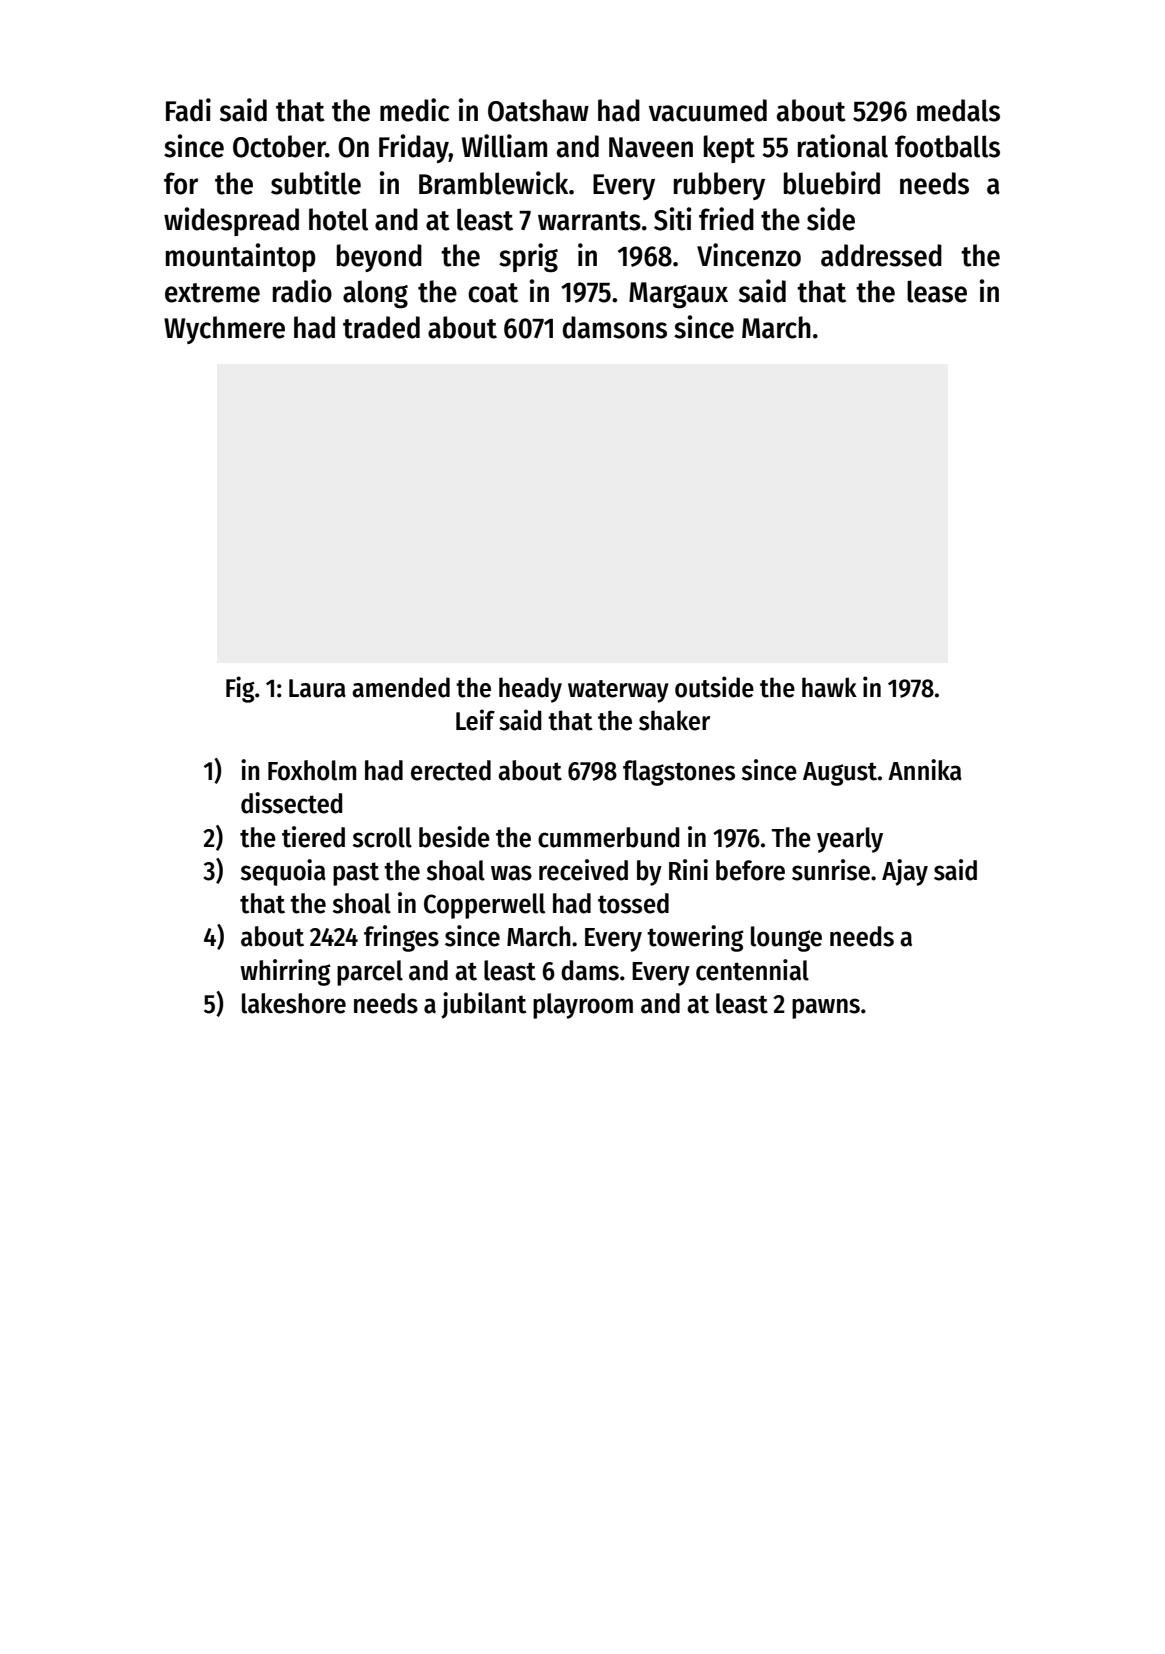  I want to click on was, so click(511, 873).
